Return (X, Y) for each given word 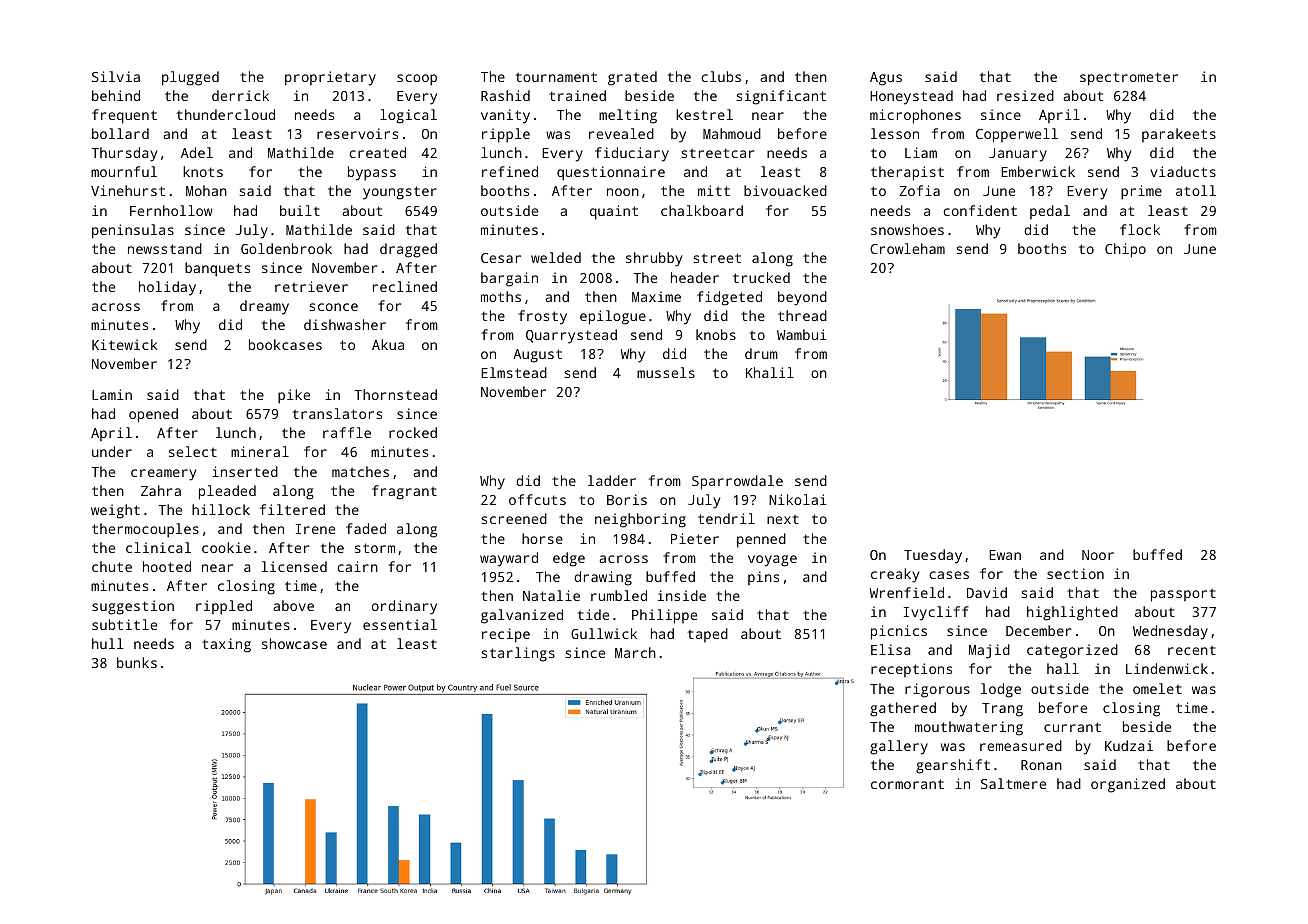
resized (1025, 95)
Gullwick (604, 633)
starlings (518, 654)
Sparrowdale (737, 482)
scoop (417, 80)
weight (115, 511)
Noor (1098, 555)
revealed (621, 133)
